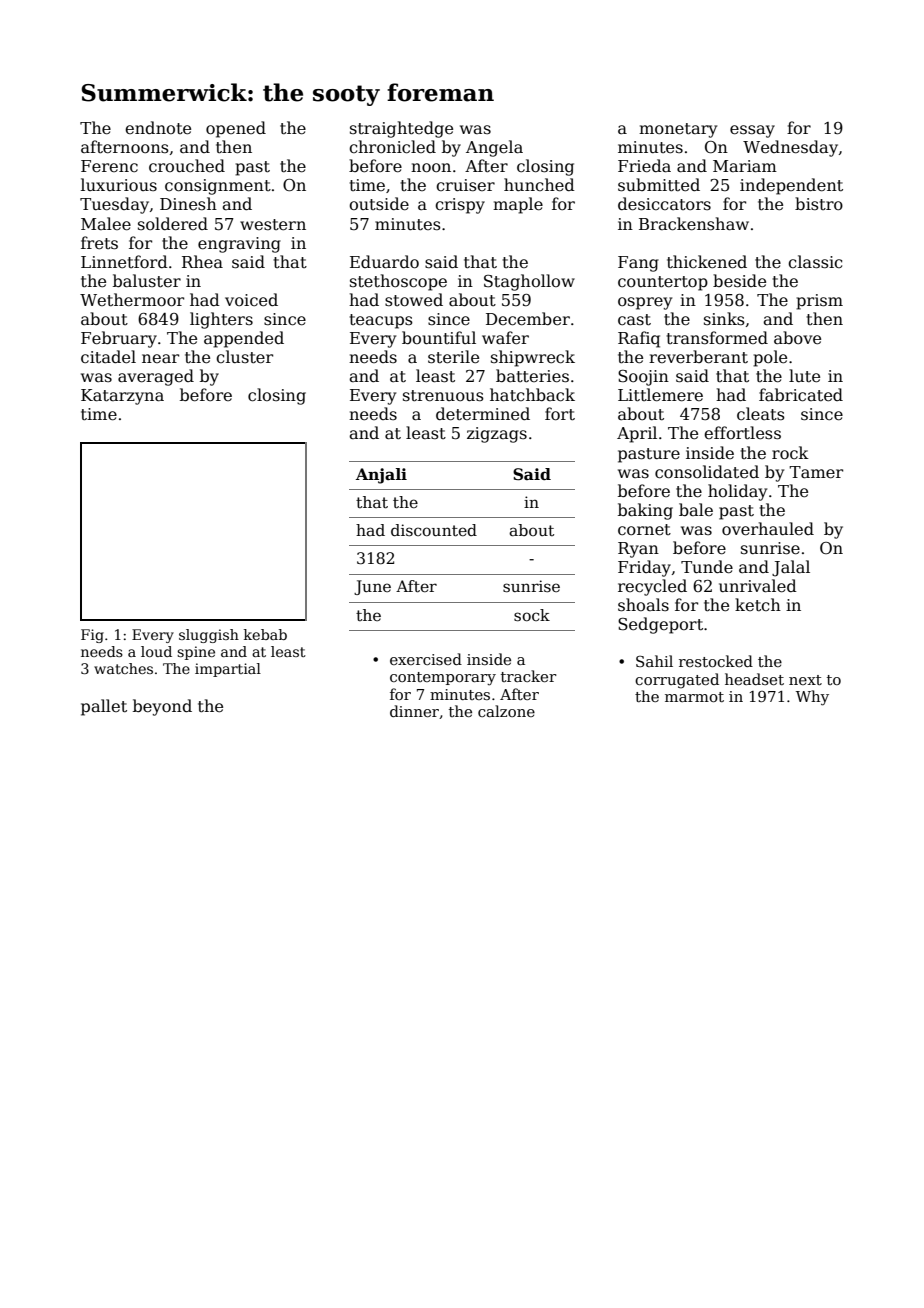 The image size is (924, 1308). I want to click on Fig, so click(92, 636).
